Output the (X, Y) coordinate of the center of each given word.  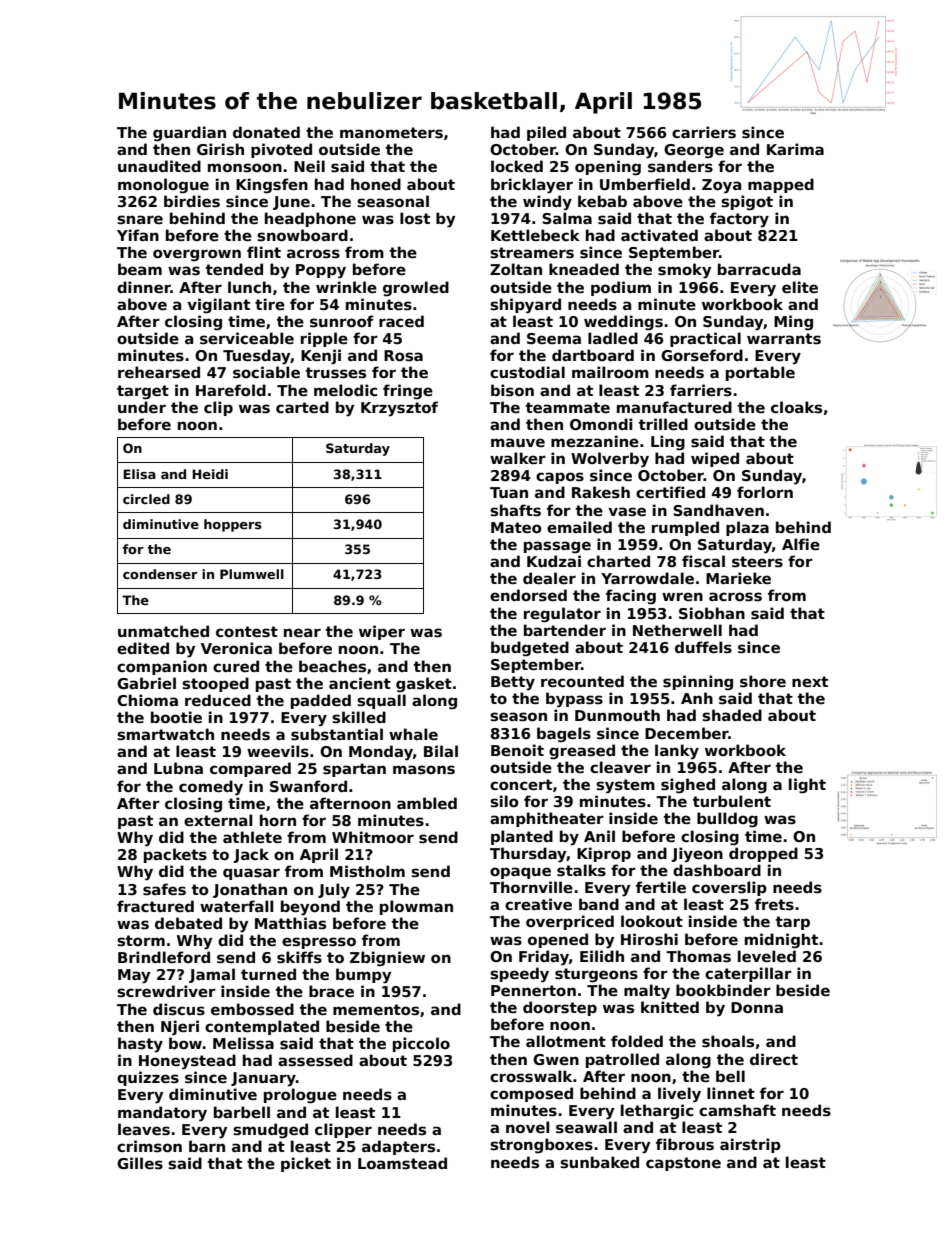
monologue (163, 185)
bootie (176, 717)
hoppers (233, 525)
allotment (566, 1041)
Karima (795, 149)
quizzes (148, 1078)
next (810, 681)
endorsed (528, 595)
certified (670, 492)
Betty (513, 683)
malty (647, 992)
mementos (376, 1009)
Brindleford (164, 957)
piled (546, 133)
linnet (731, 1093)
